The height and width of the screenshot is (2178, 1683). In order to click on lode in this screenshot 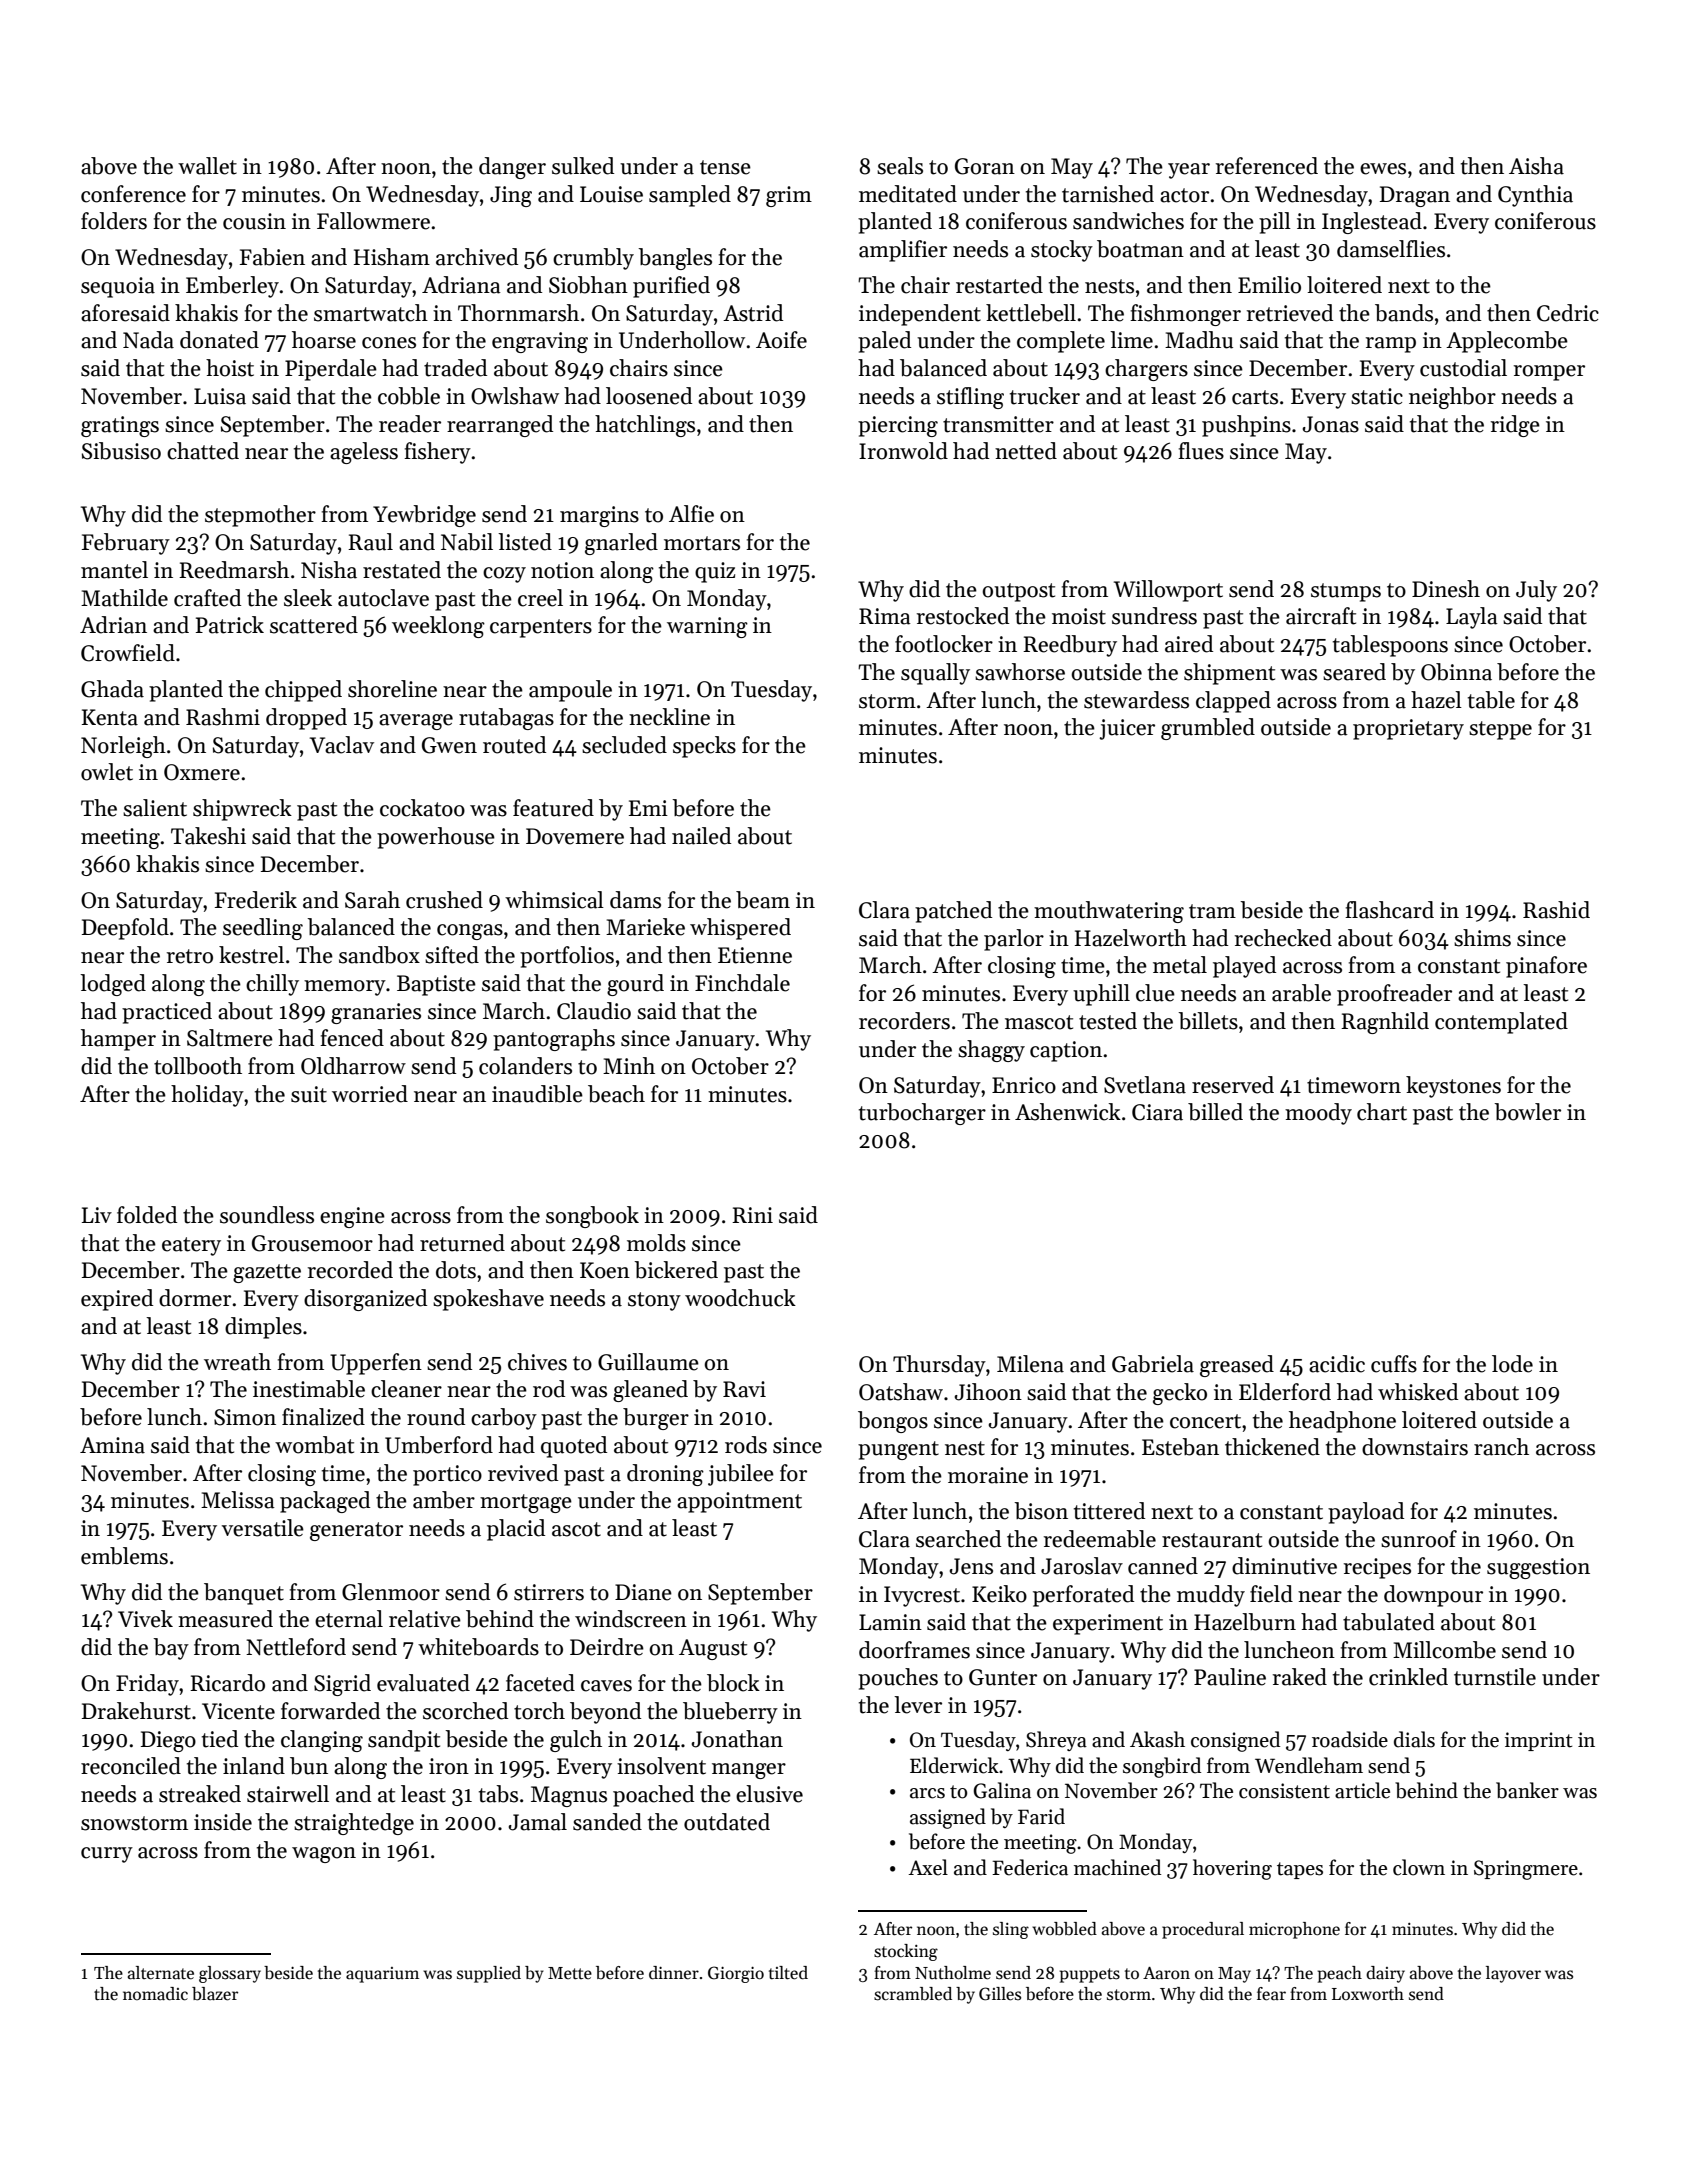, I will do `click(1512, 1364)`.
